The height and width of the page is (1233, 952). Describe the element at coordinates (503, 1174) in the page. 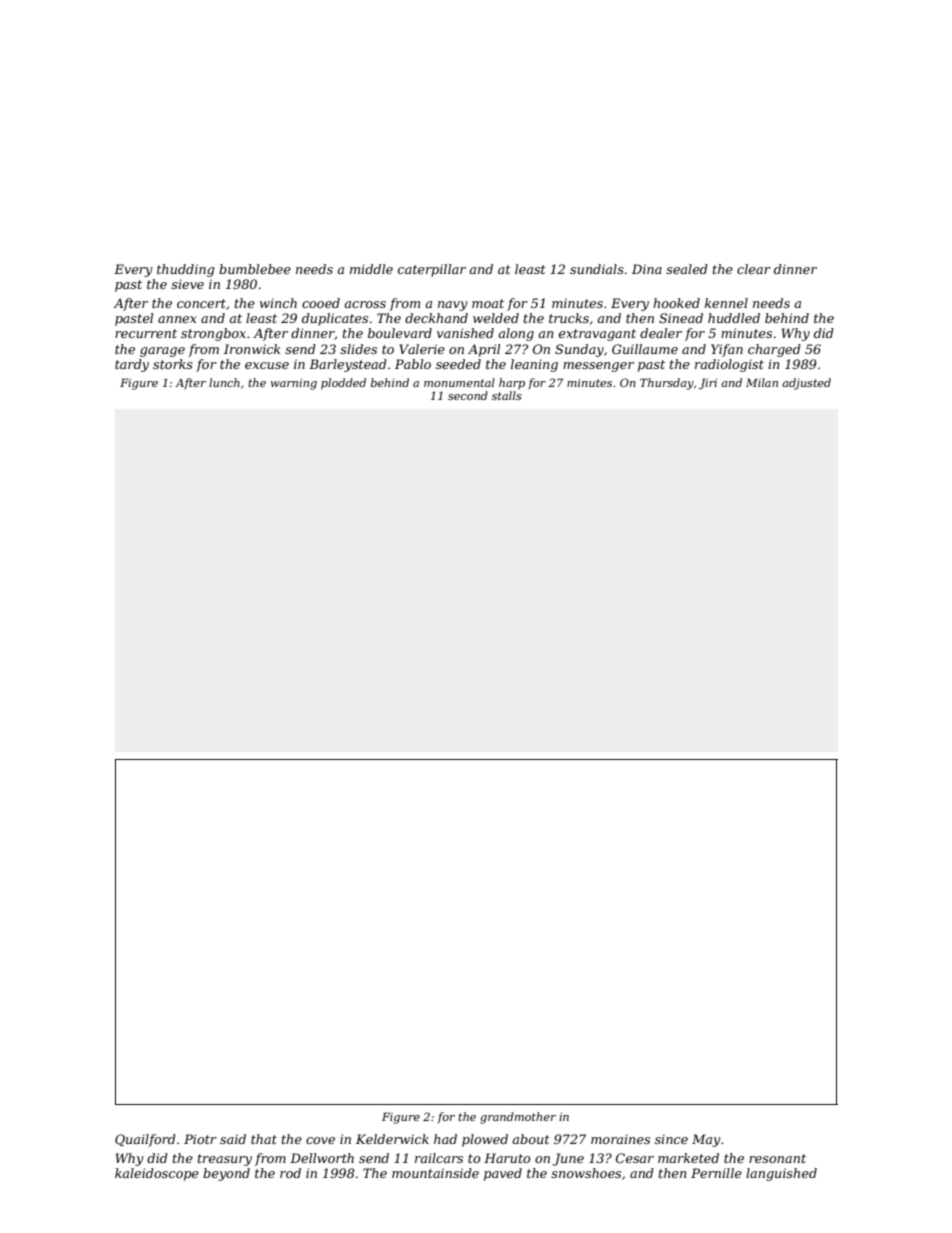

I see `paved` at that location.
